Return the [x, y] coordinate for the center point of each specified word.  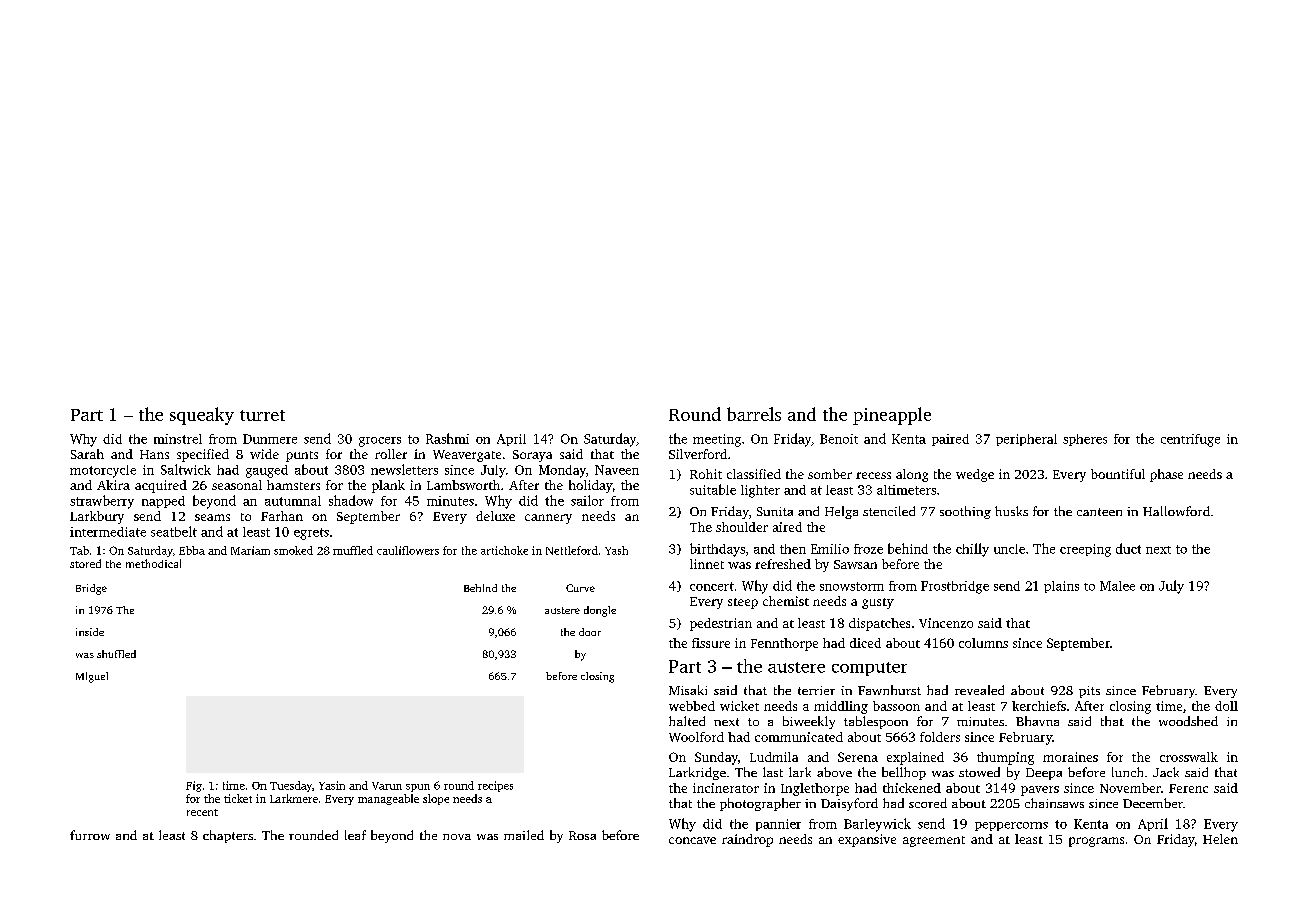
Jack [1166, 772]
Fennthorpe [784, 644]
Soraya [532, 456]
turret [262, 415]
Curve [580, 588]
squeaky [202, 416]
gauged [267, 471]
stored [85, 563]
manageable [388, 799]
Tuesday [291, 786]
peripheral [1026, 440]
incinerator [726, 788]
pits [1089, 692]
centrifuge [1190, 440]
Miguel [92, 677]
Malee [1117, 586]
